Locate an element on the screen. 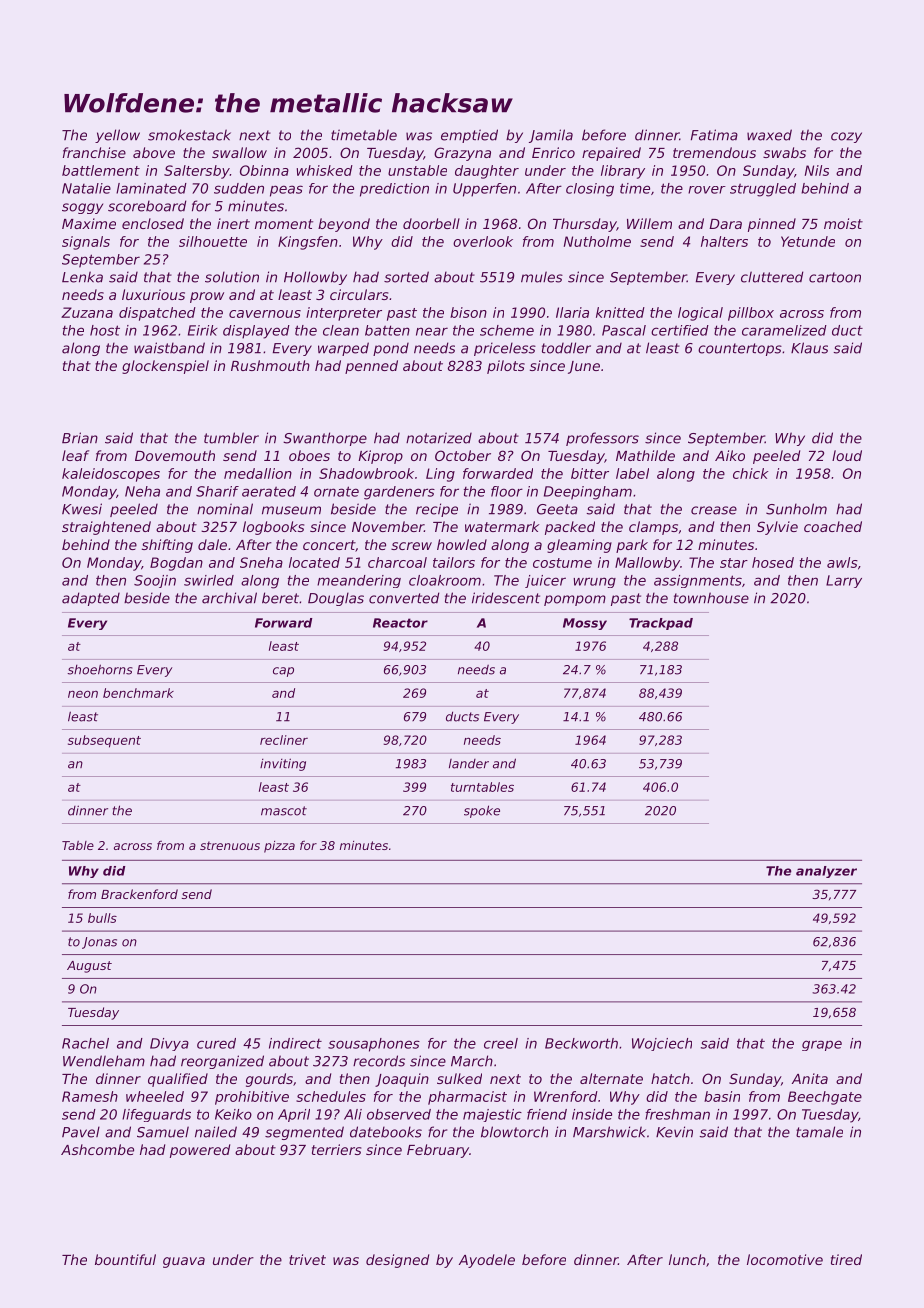 The image size is (924, 1308). luxurious is located at coordinates (153, 294).
